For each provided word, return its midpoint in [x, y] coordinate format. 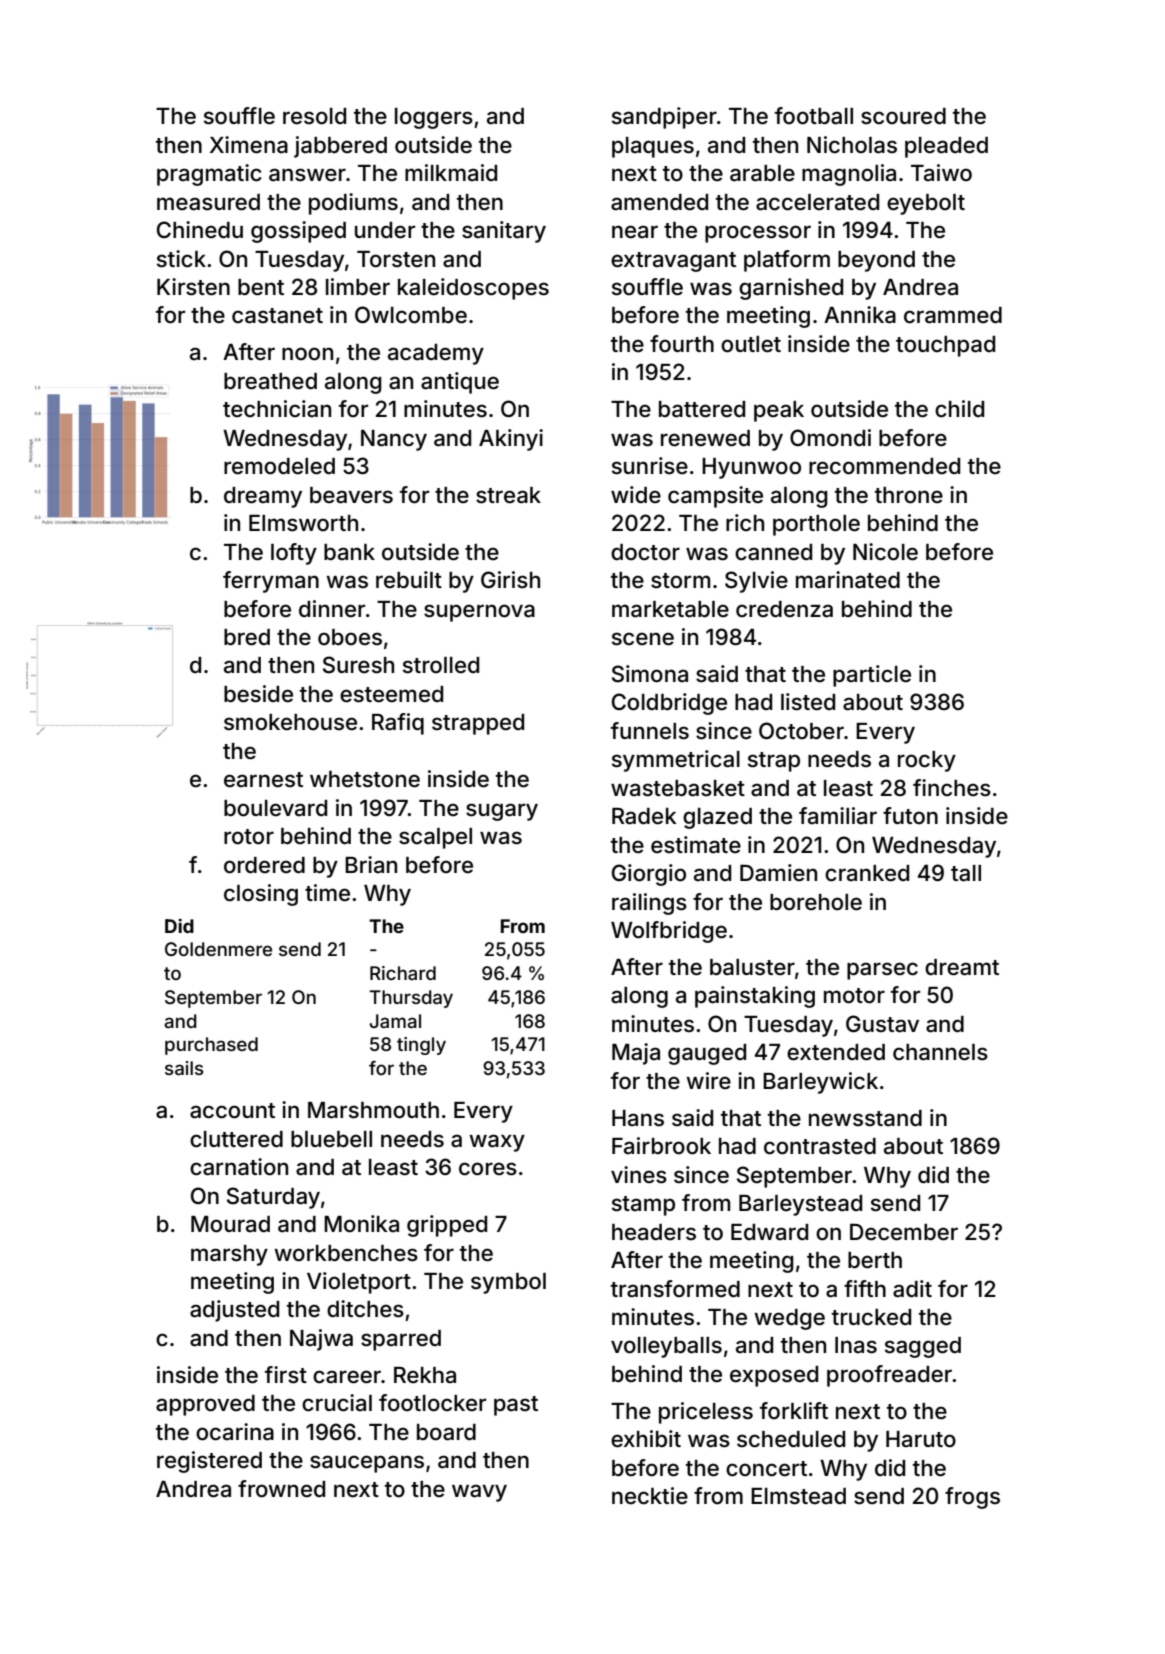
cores [488, 1169]
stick [181, 259]
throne [909, 495]
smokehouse [290, 722]
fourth [682, 343]
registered [209, 1462]
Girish [510, 580]
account [232, 1111]
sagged [923, 1347]
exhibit [646, 1439]
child [959, 409]
